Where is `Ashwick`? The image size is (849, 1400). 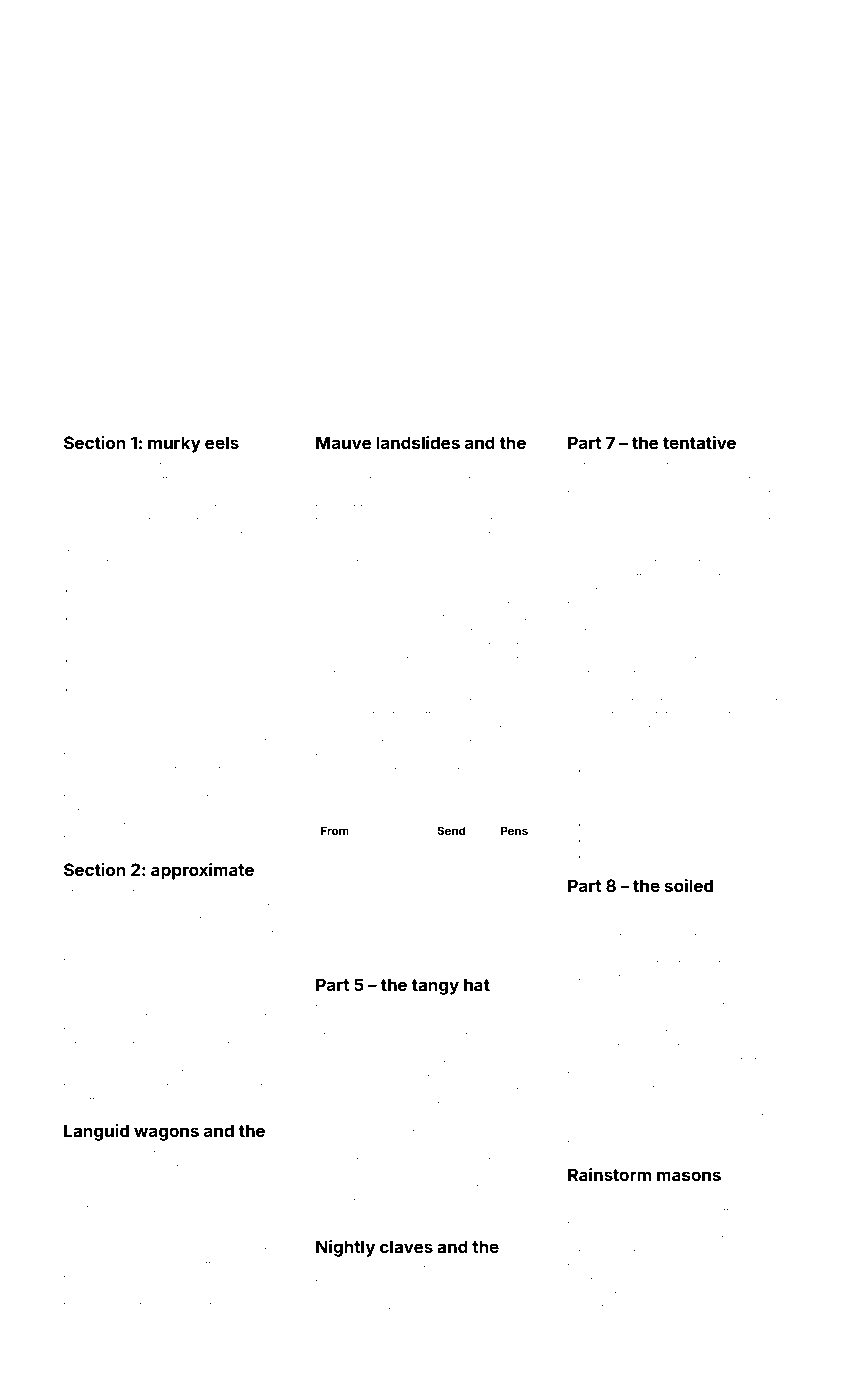
Ashwick is located at coordinates (723, 1294).
